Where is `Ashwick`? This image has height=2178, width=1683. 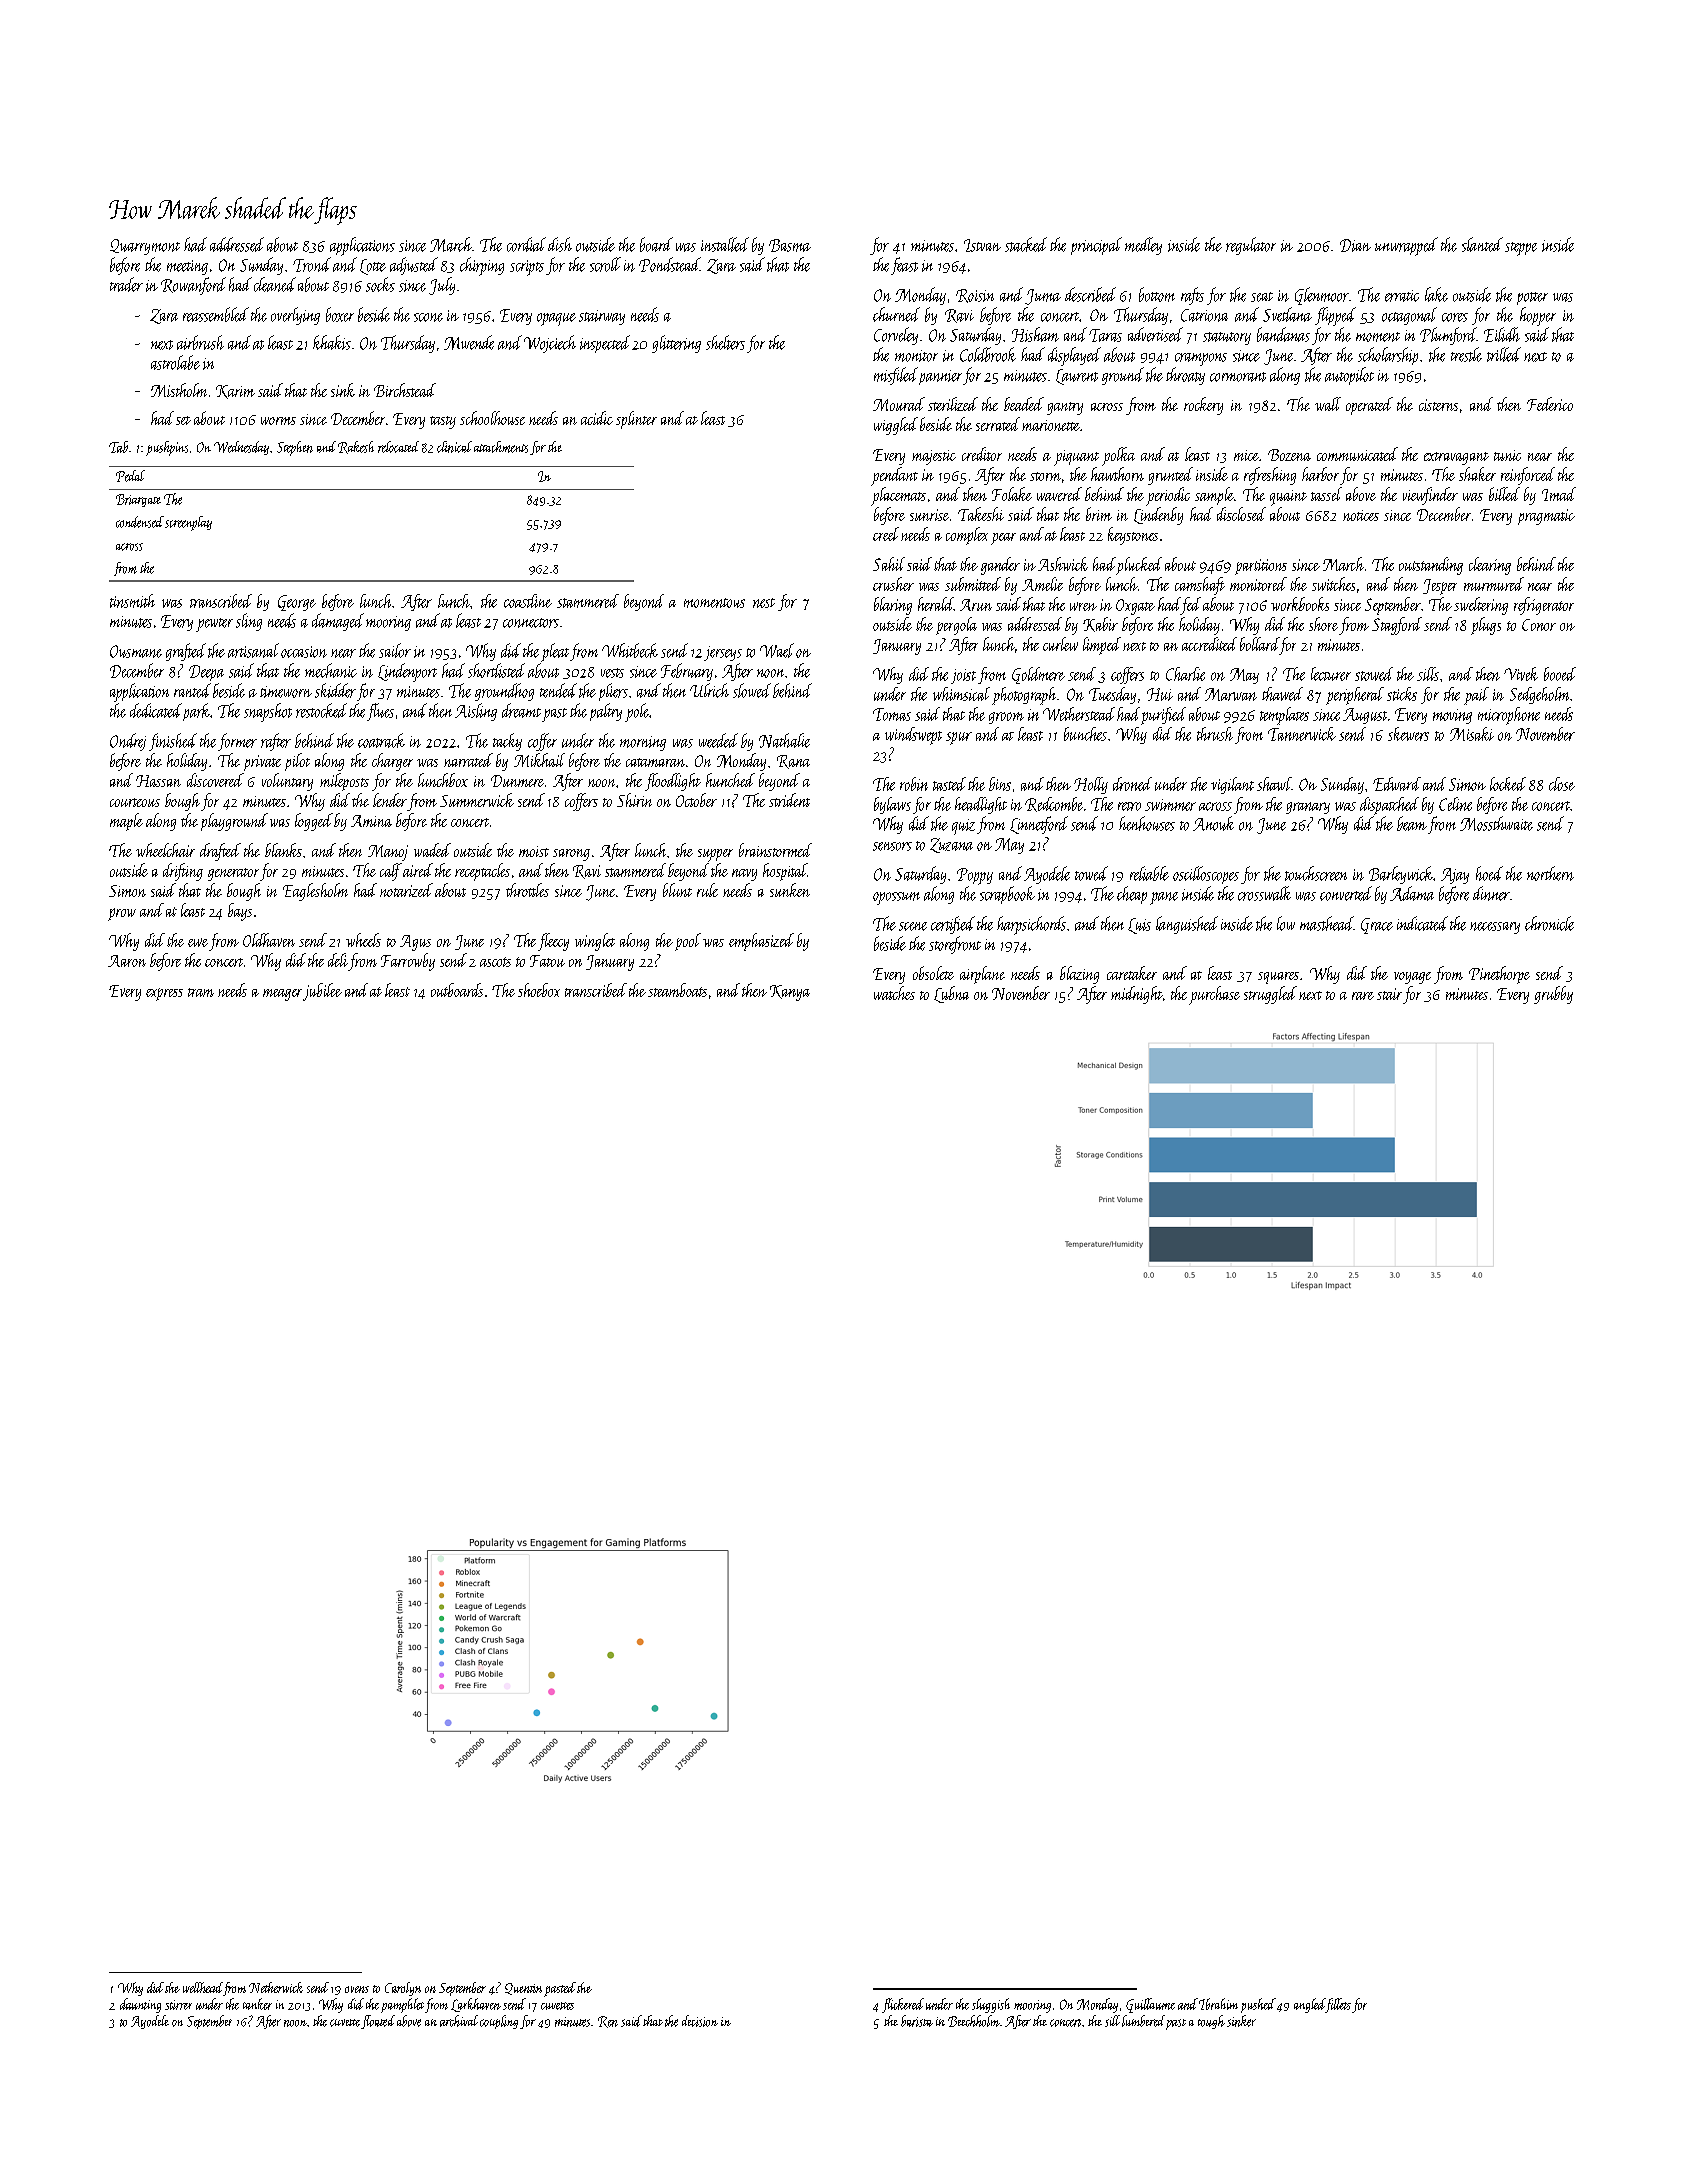 Ashwick is located at coordinates (1063, 564).
